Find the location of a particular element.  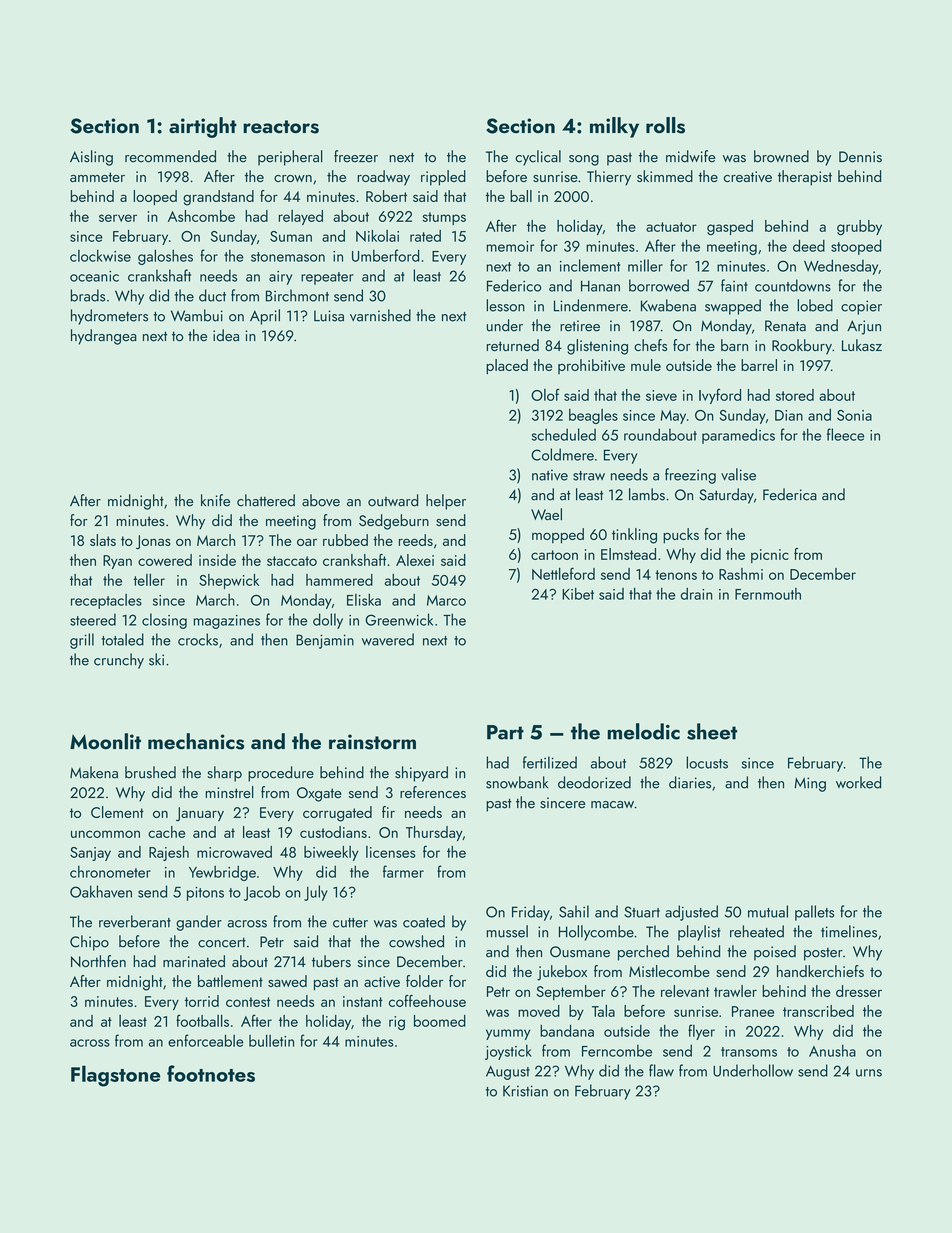

sheet is located at coordinates (712, 731).
